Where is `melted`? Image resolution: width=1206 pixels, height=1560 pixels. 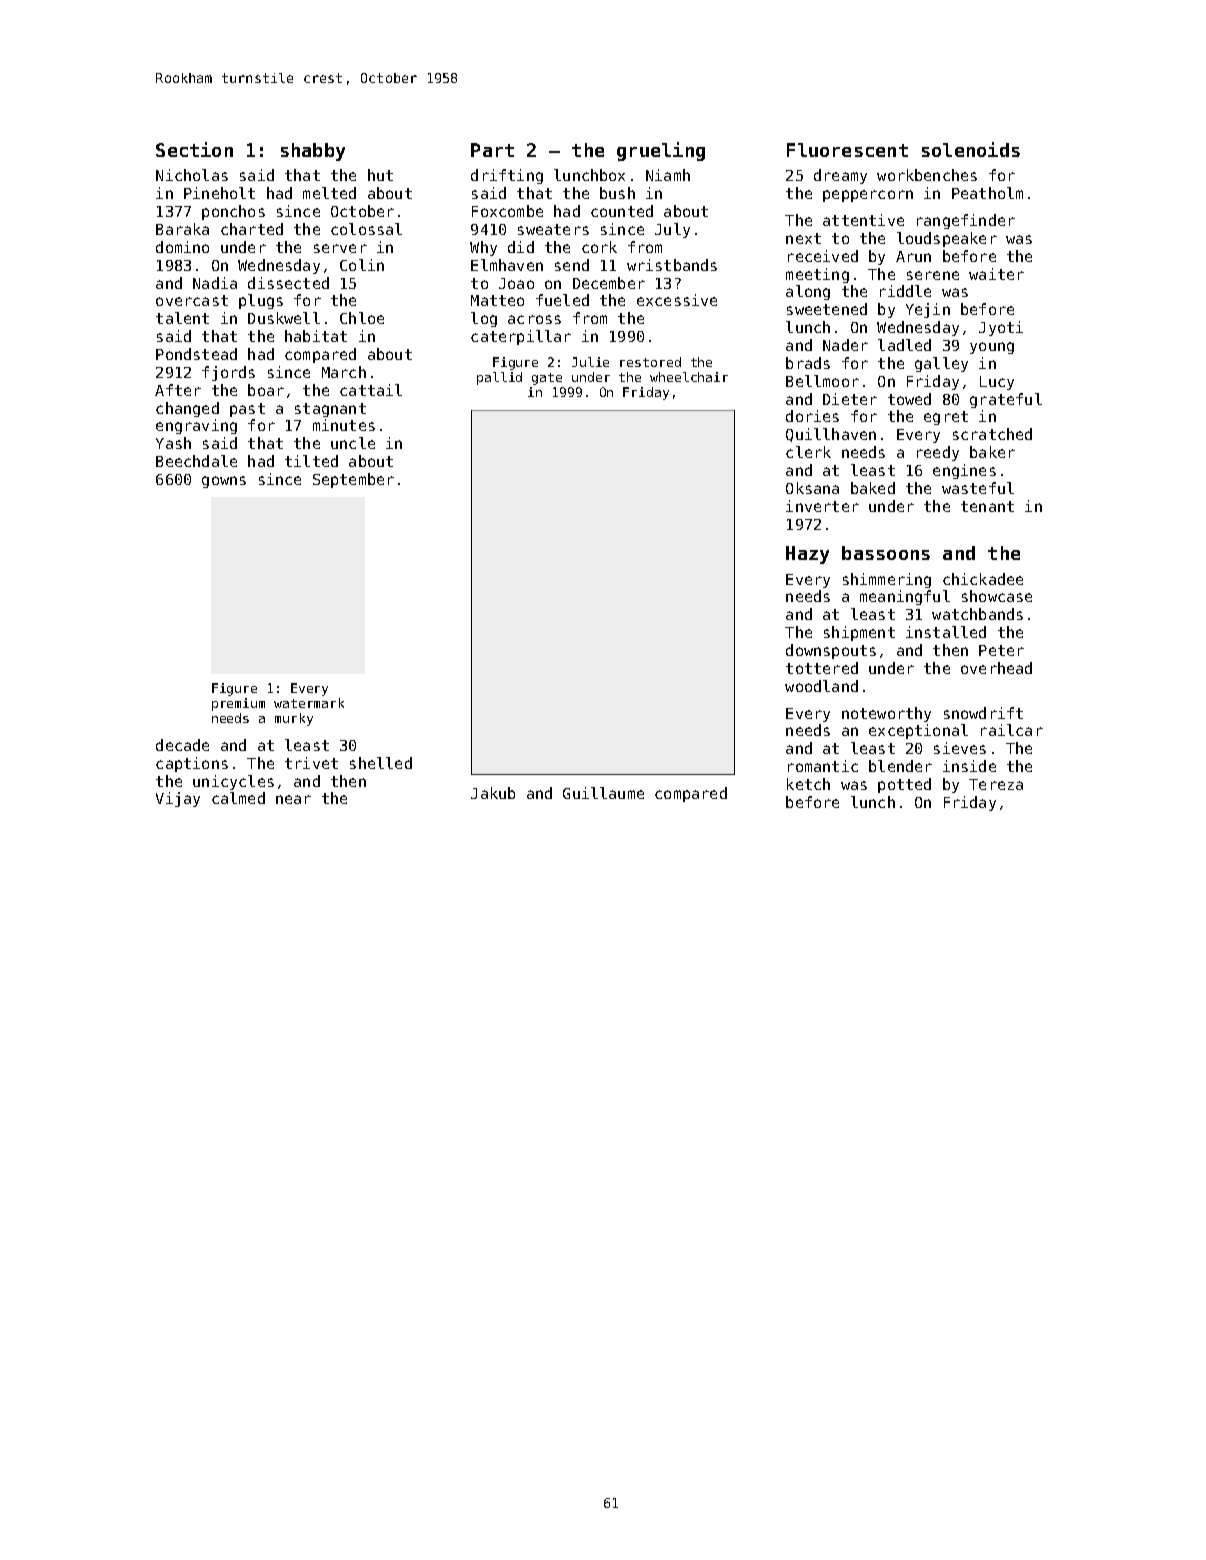
melted is located at coordinates (329, 193).
